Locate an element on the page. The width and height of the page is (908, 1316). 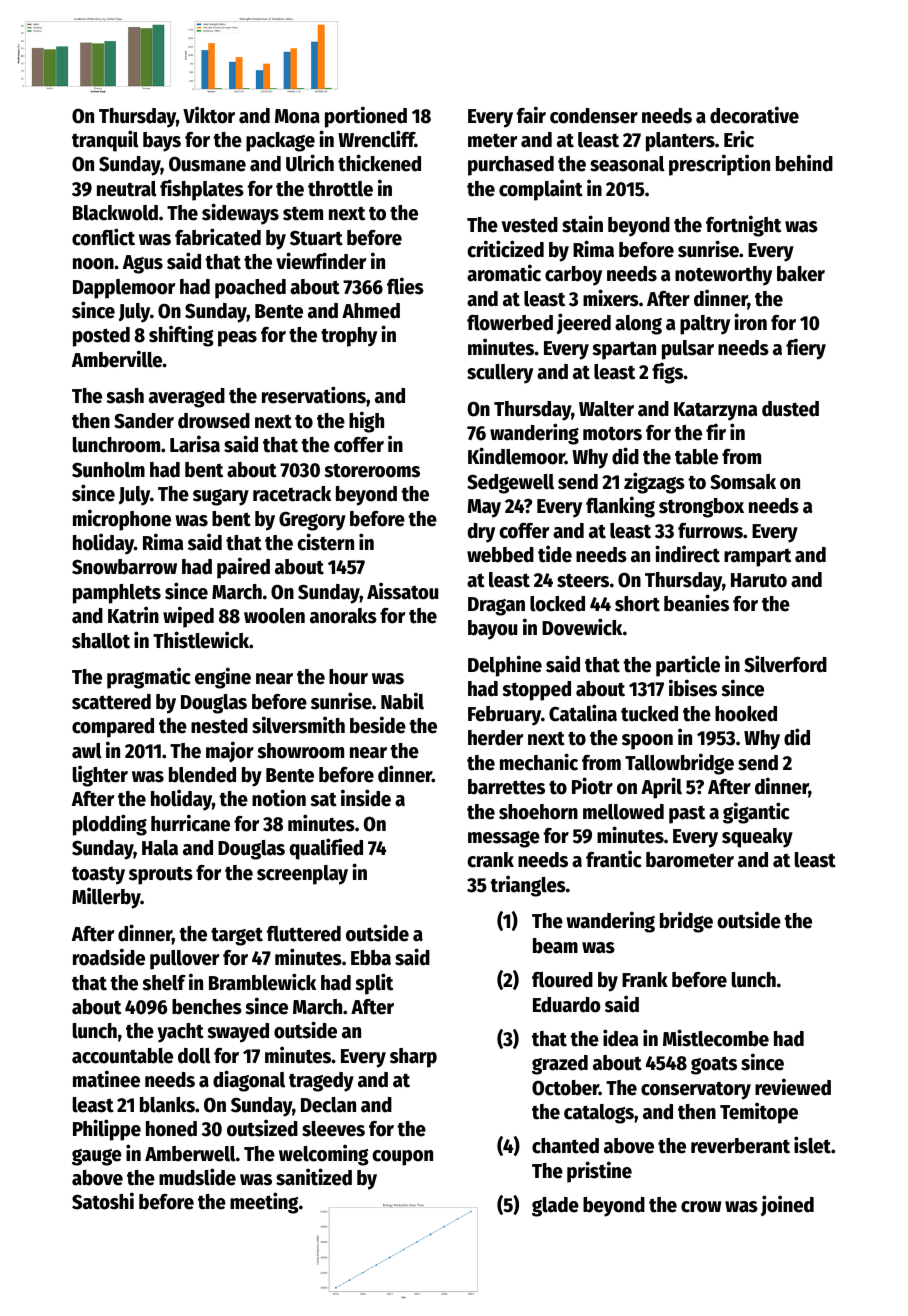
paltry is located at coordinates (705, 325).
